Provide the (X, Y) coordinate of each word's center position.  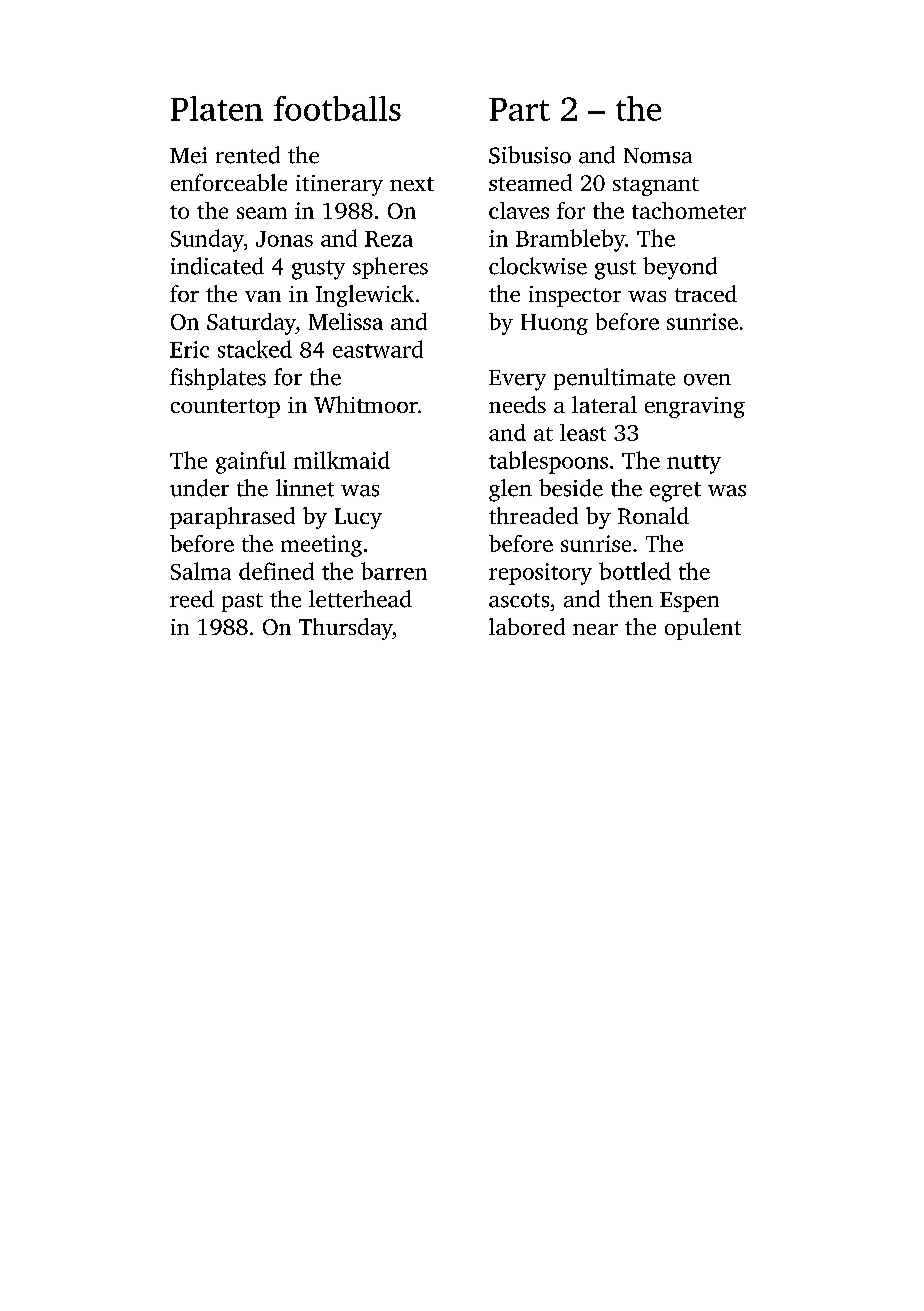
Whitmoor (366, 404)
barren (394, 571)
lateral (604, 404)
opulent (703, 629)
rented (248, 155)
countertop (225, 408)
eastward (378, 349)
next (412, 184)
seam (262, 213)
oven (707, 380)
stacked (255, 349)
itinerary (339, 185)
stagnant (656, 186)
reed (192, 599)
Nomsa (658, 156)
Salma (201, 571)
